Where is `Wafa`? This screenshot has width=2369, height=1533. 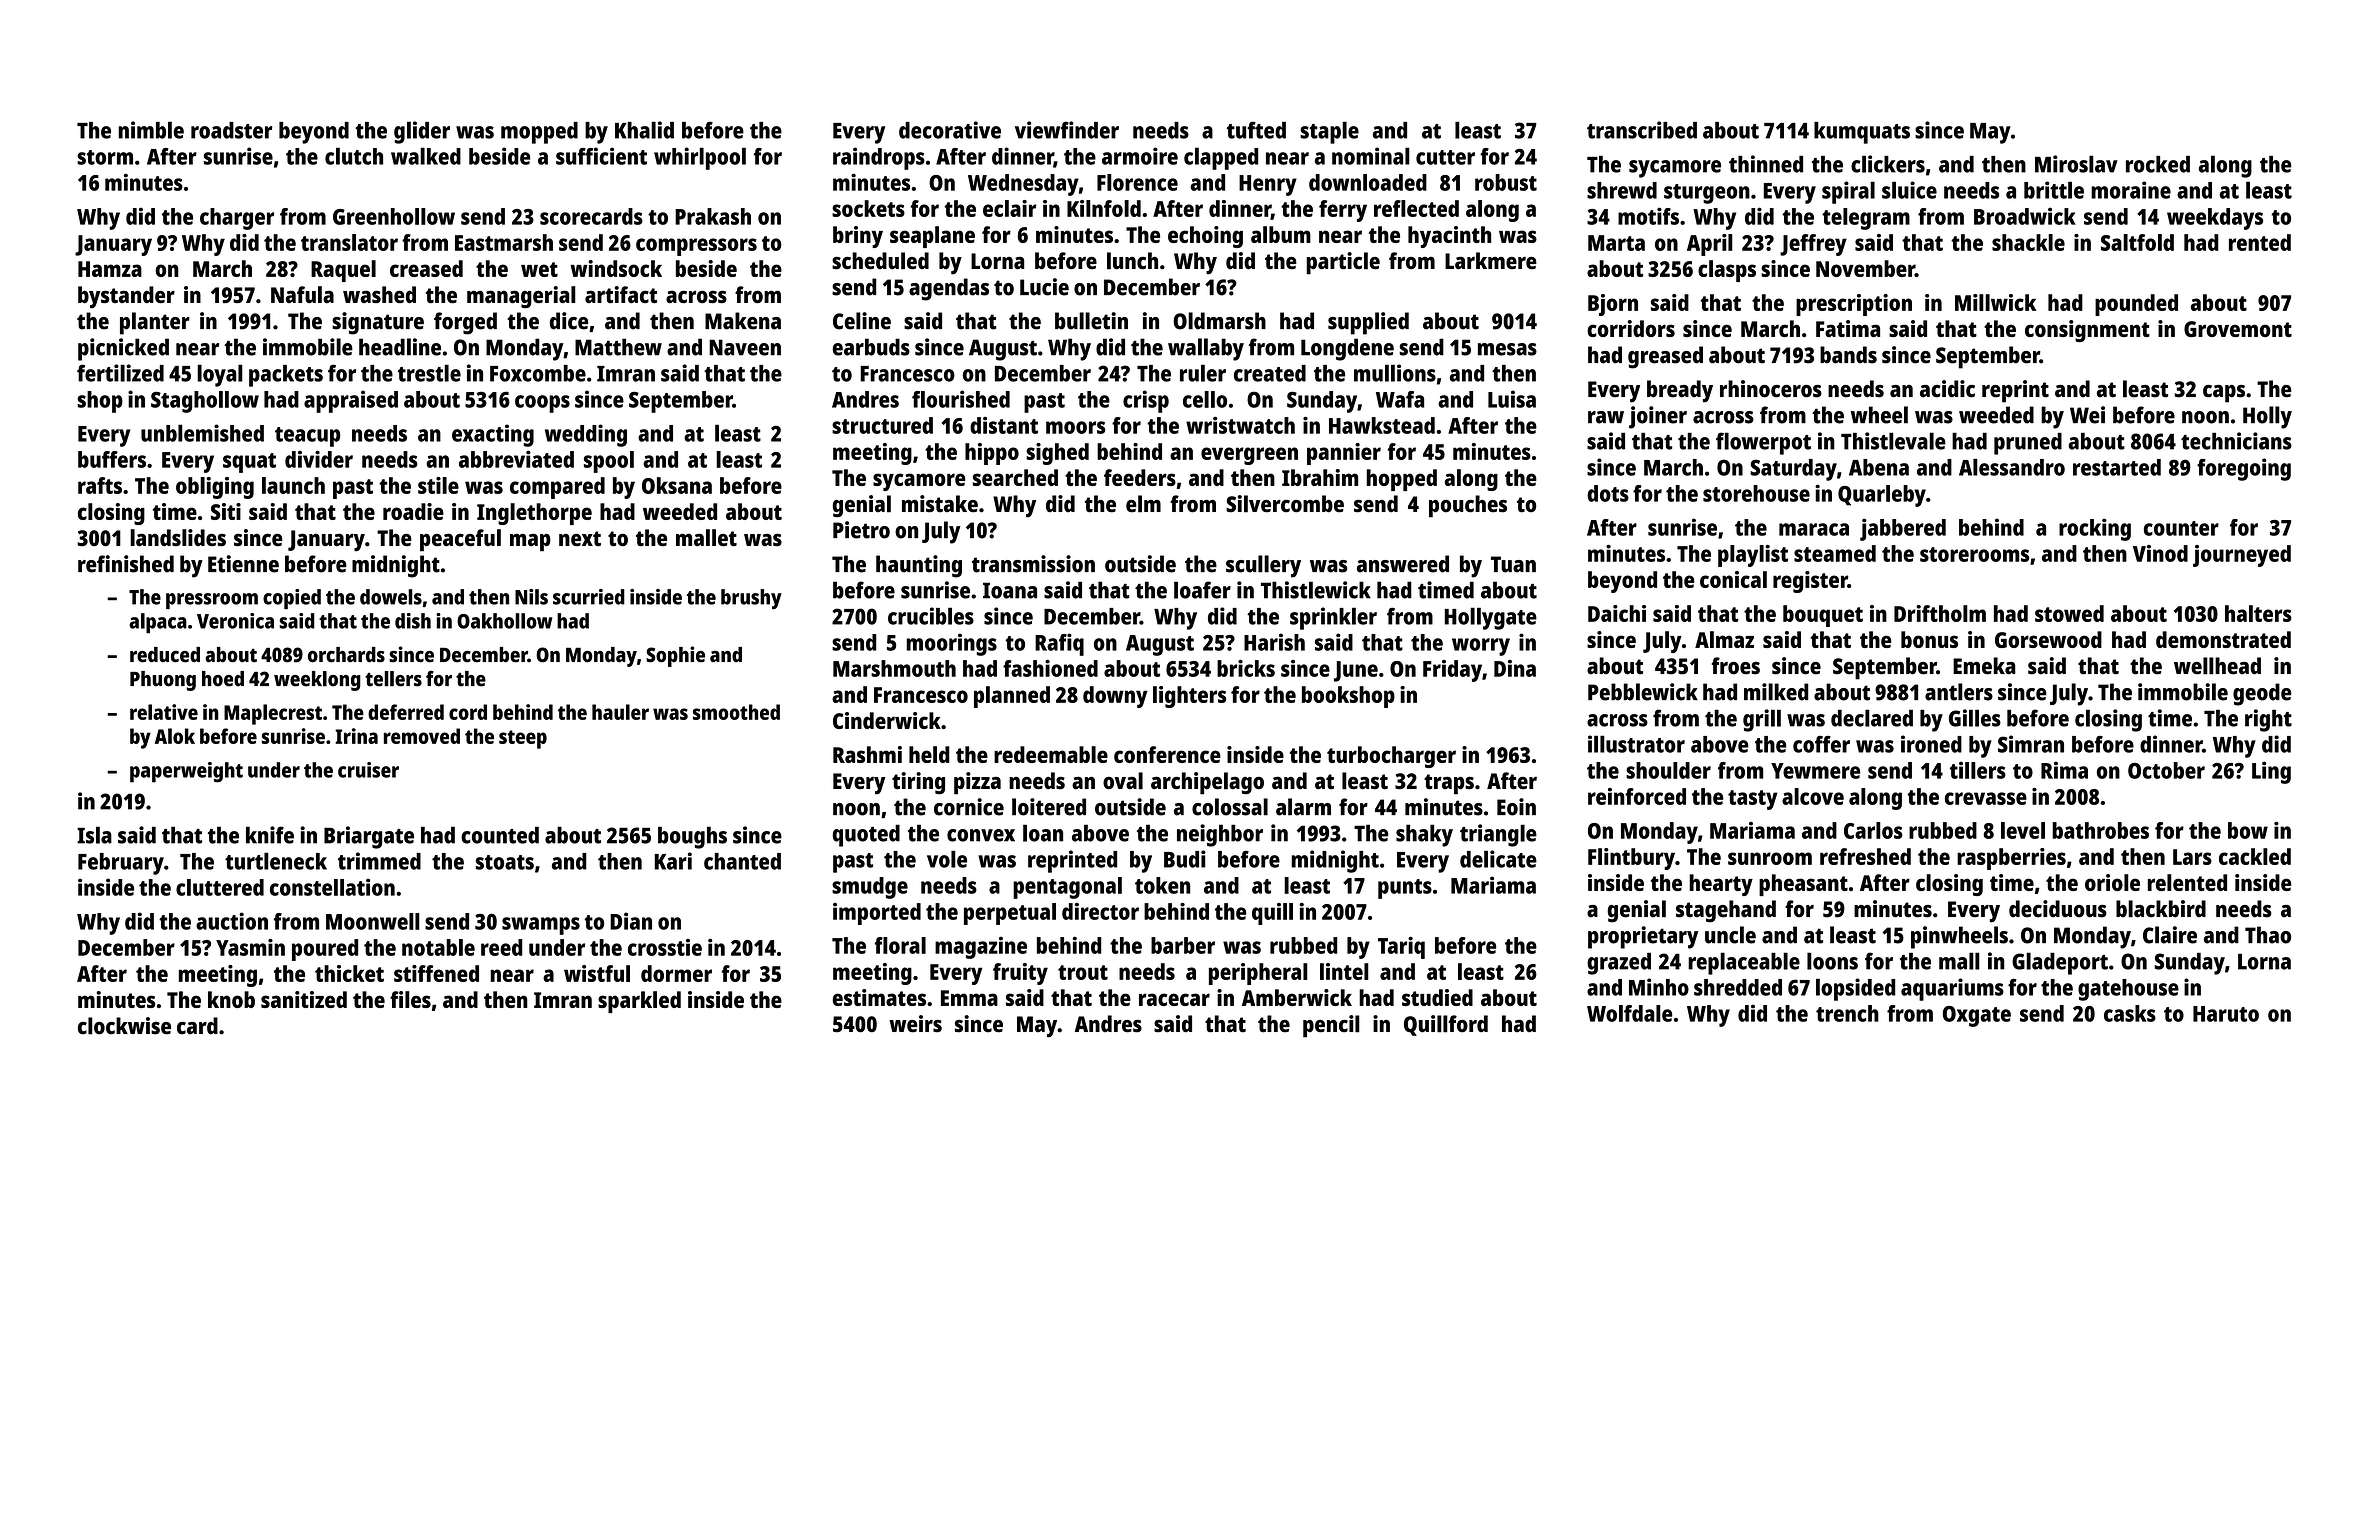
Wafa is located at coordinates (1400, 399).
